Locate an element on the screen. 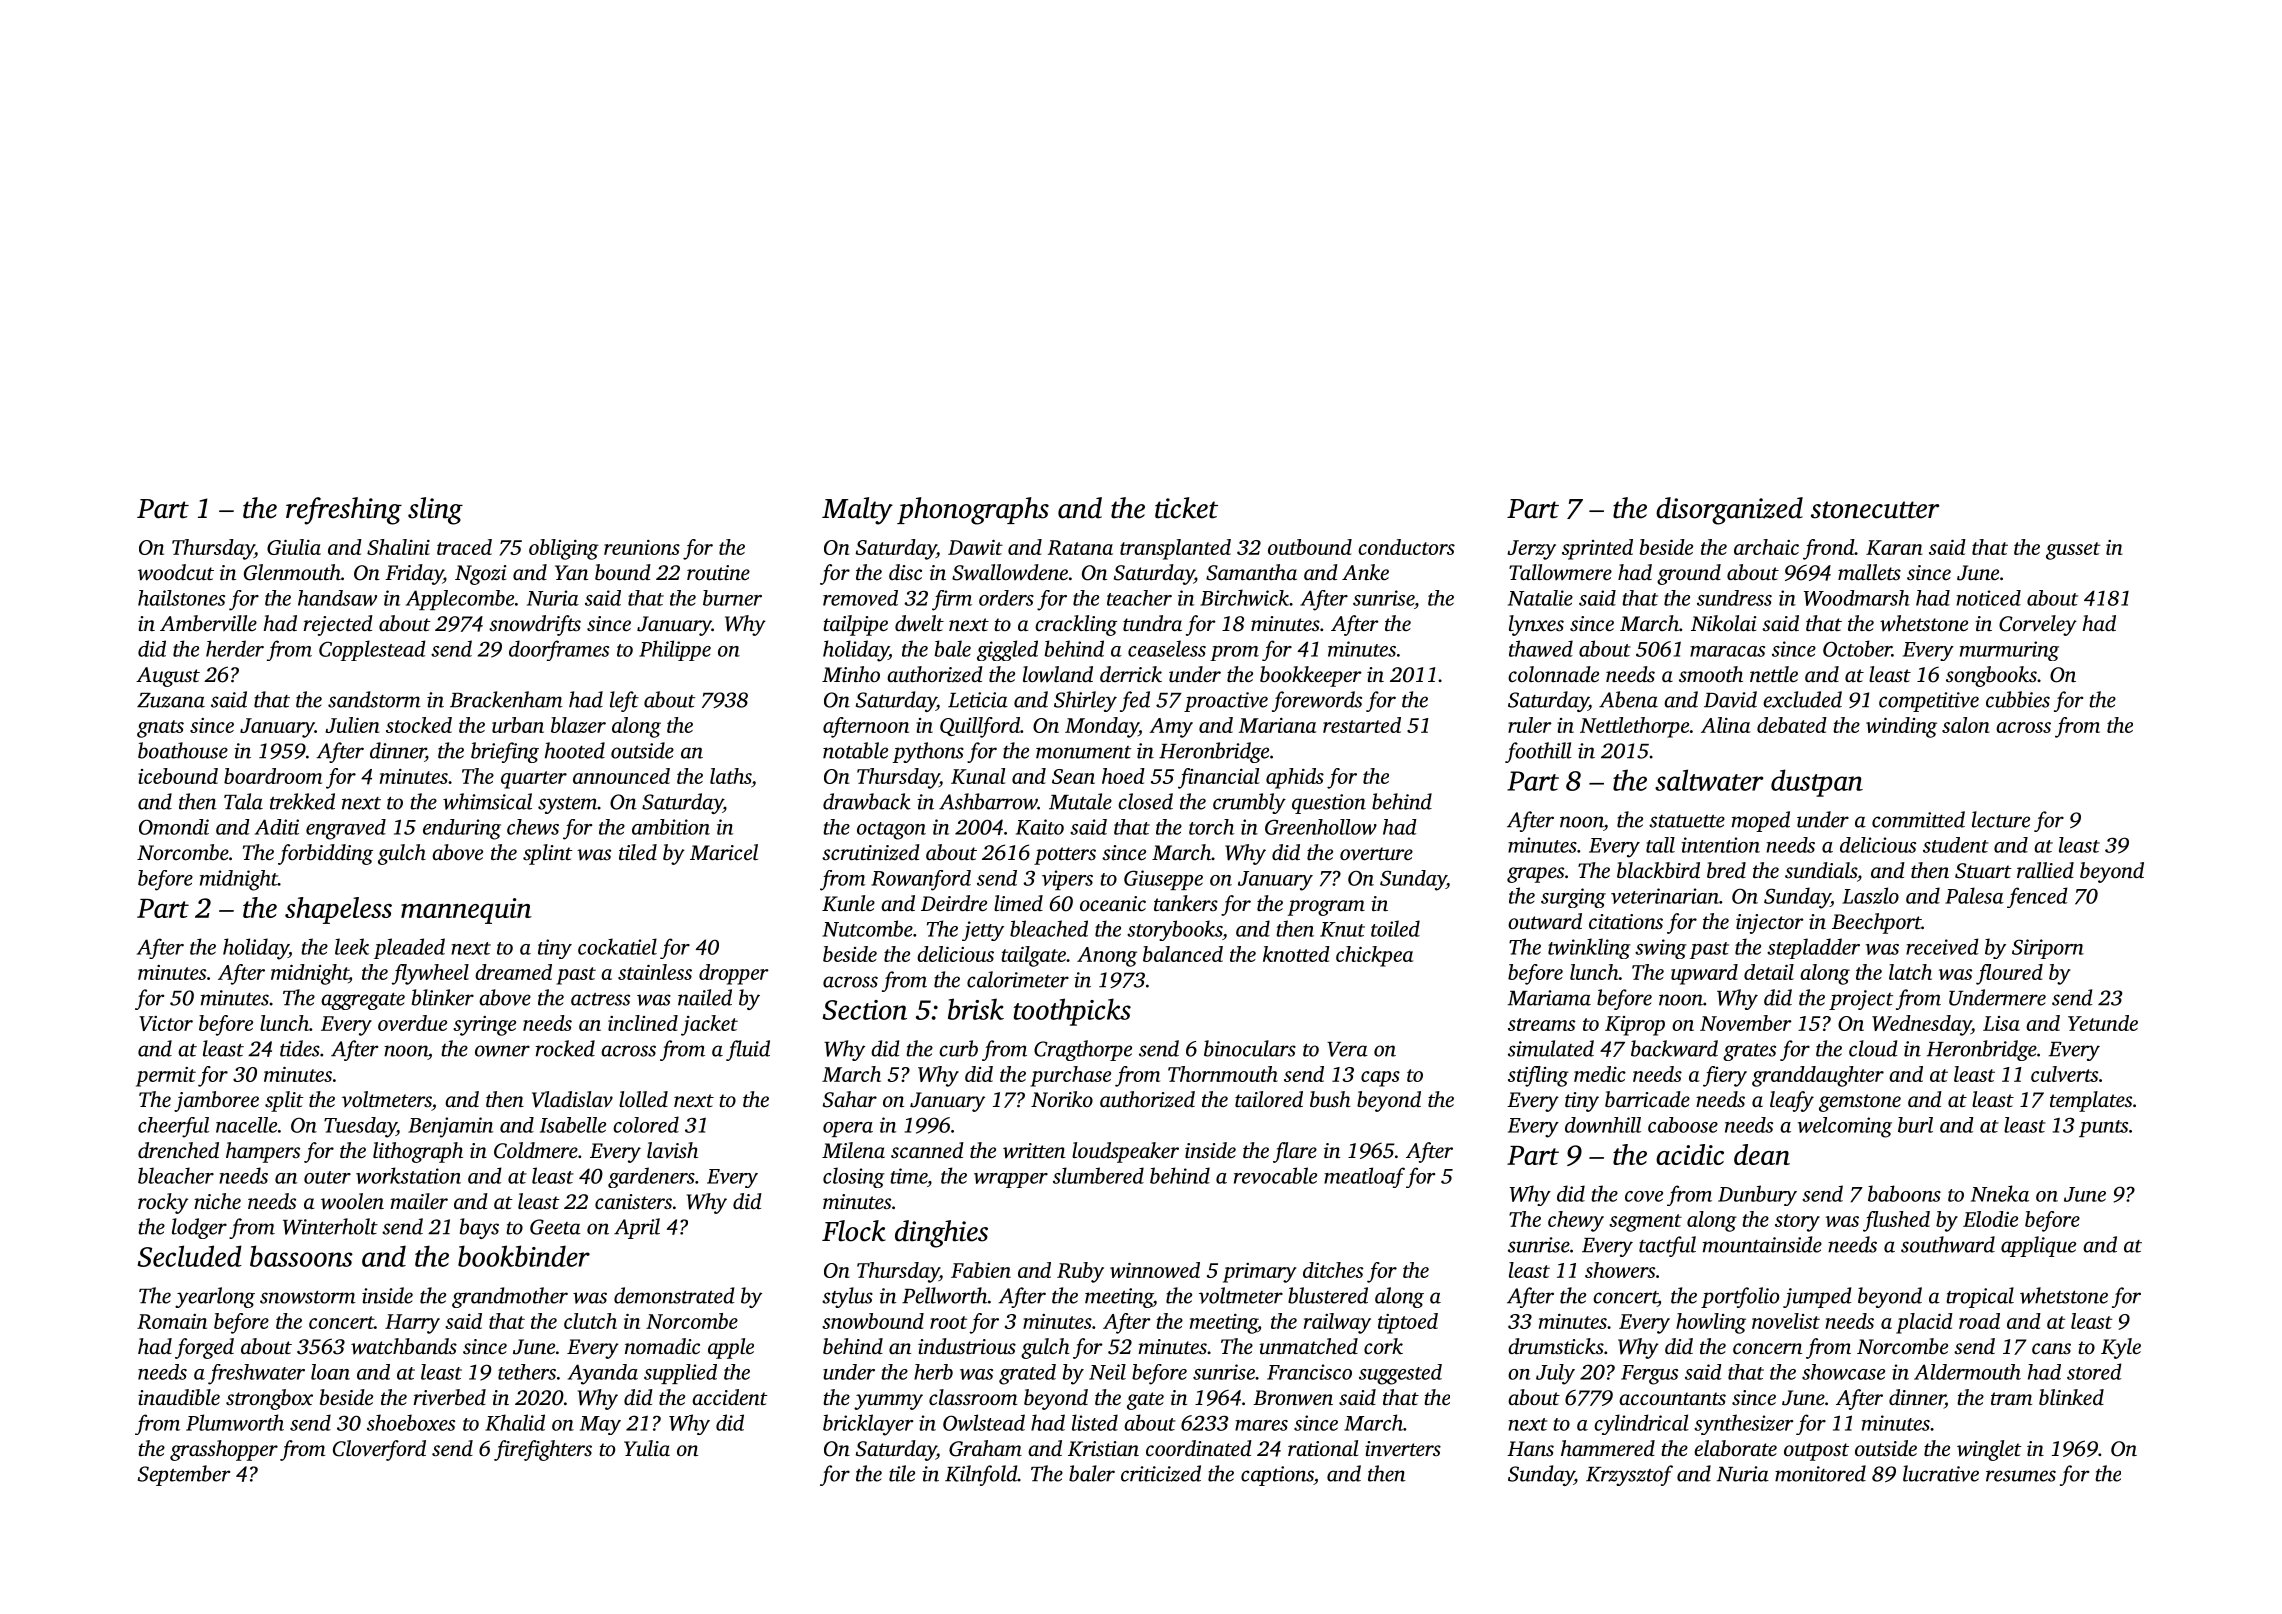 This screenshot has height=1614, width=2282. Omondi is located at coordinates (174, 827).
